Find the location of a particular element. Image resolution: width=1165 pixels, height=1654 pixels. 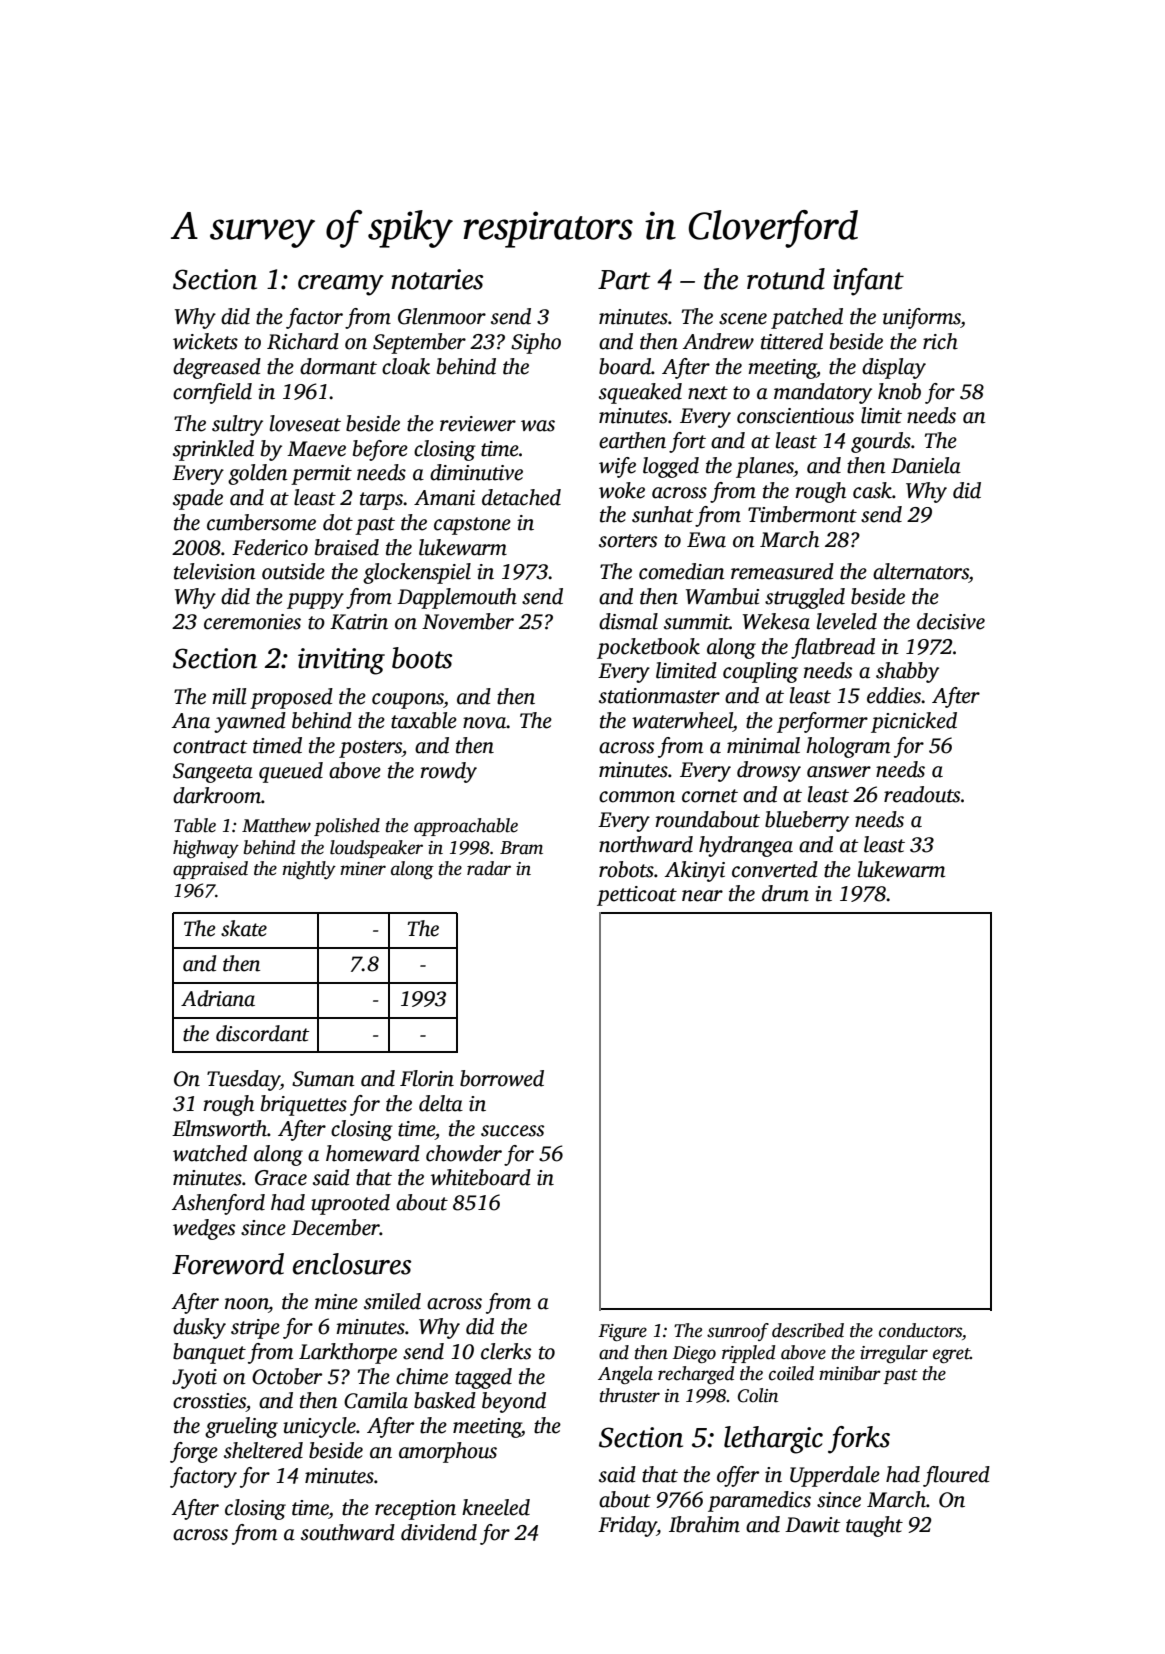

Part is located at coordinates (624, 280).
